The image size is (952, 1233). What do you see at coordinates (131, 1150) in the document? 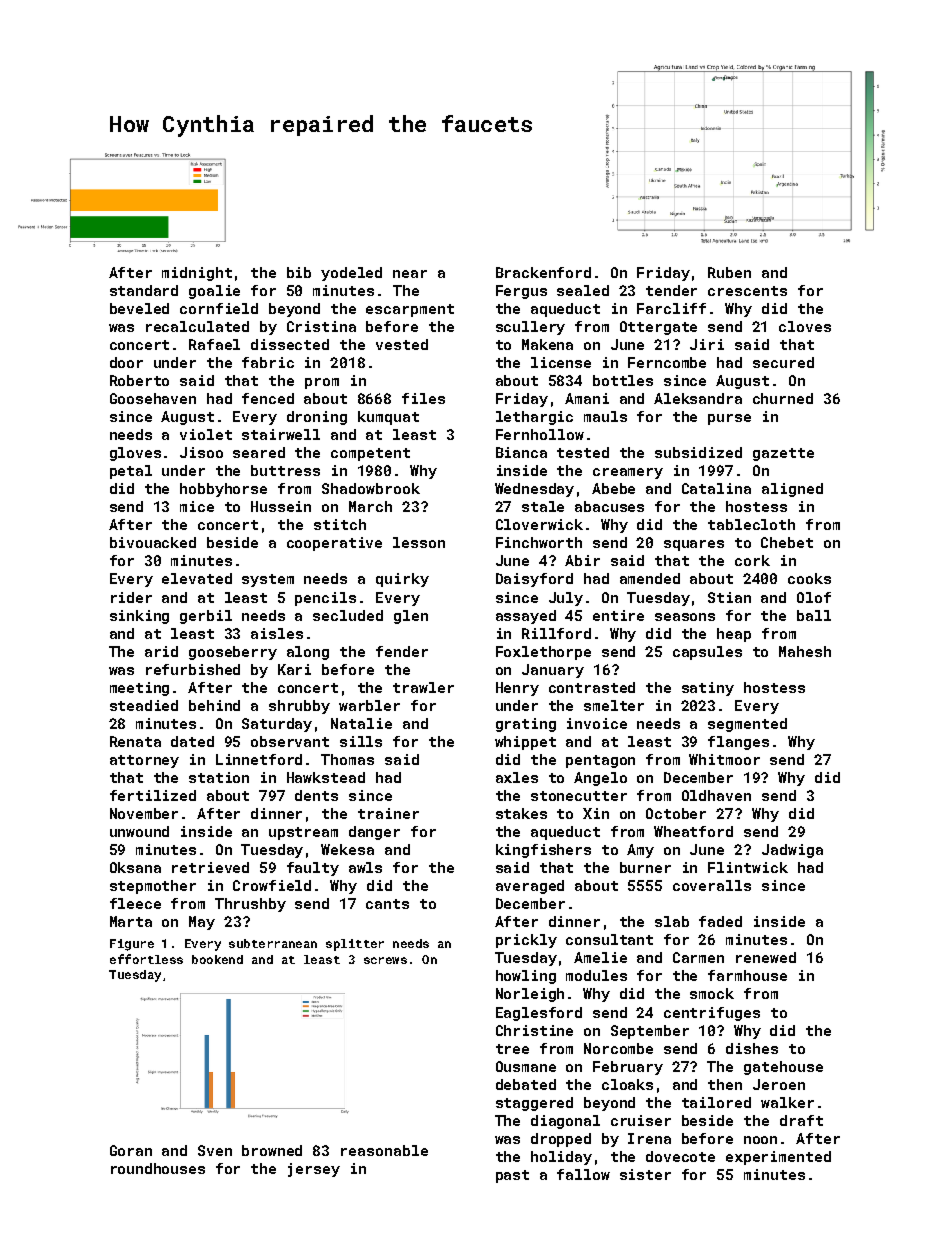
I see `Goran` at bounding box center [131, 1150].
